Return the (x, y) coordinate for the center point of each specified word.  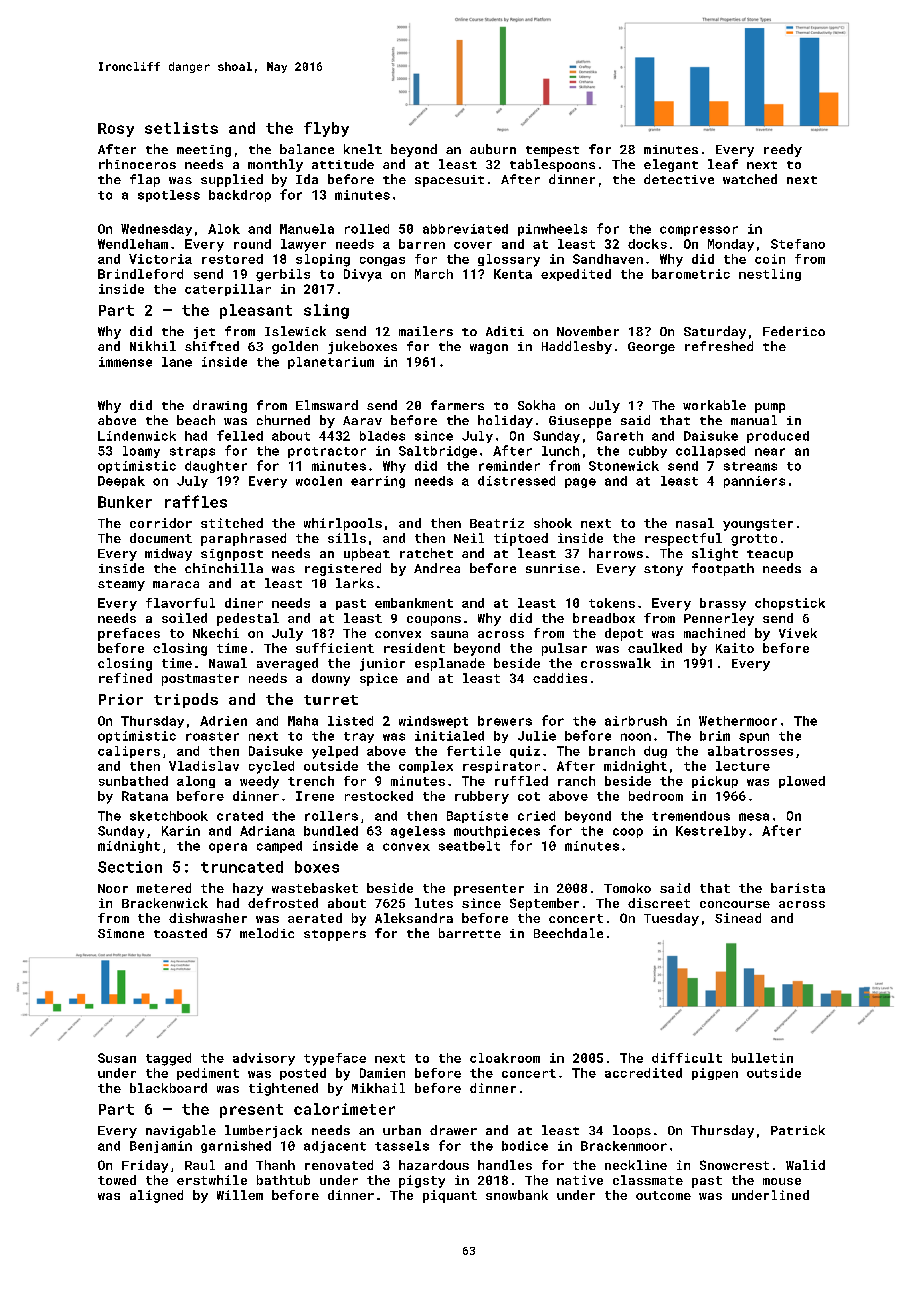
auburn (493, 149)
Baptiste (477, 817)
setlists (181, 128)
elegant (671, 165)
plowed (802, 782)
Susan (117, 1058)
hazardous (434, 1165)
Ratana (145, 796)
